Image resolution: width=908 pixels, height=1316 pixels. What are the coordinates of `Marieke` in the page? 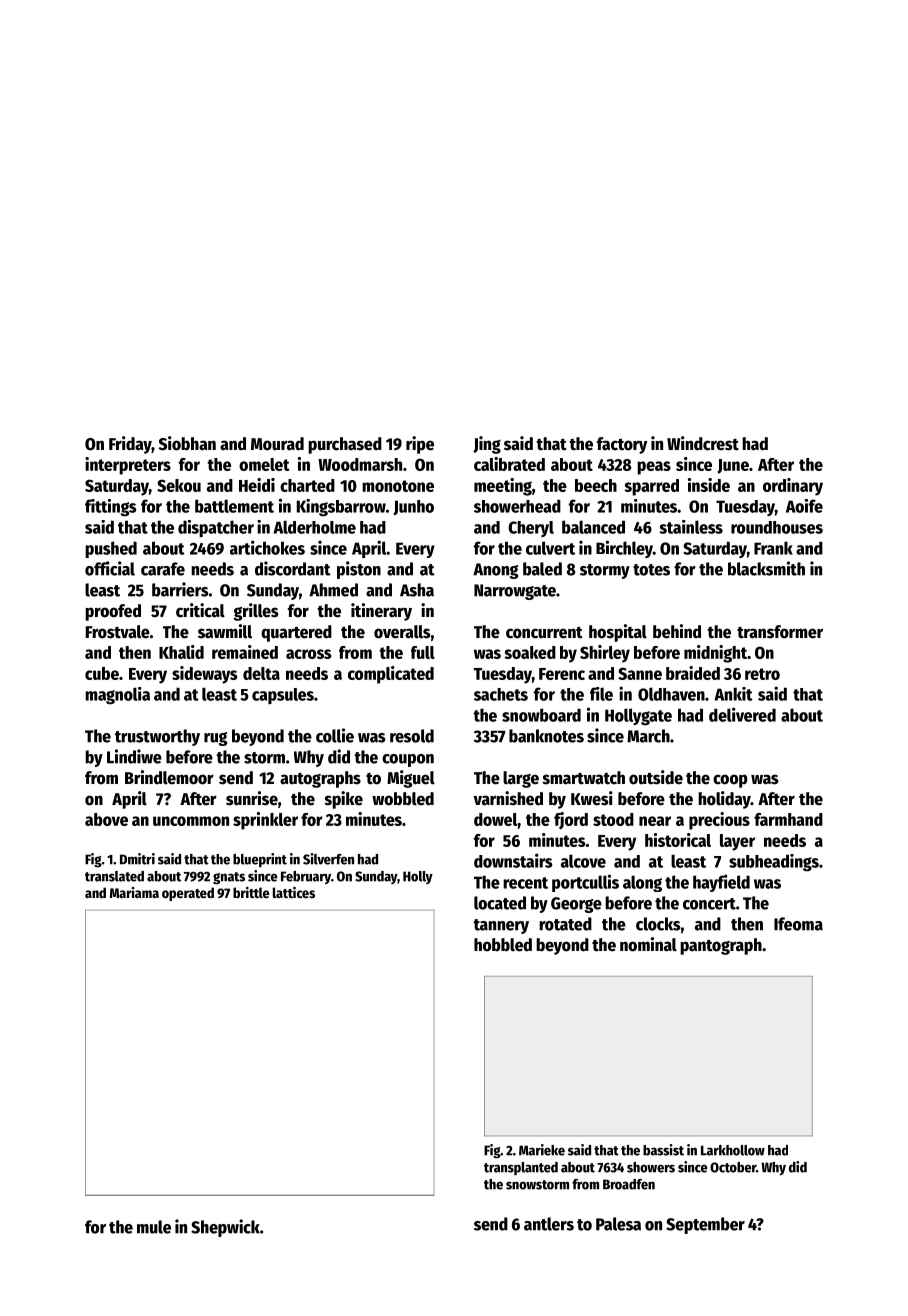 It's located at (542, 1150).
